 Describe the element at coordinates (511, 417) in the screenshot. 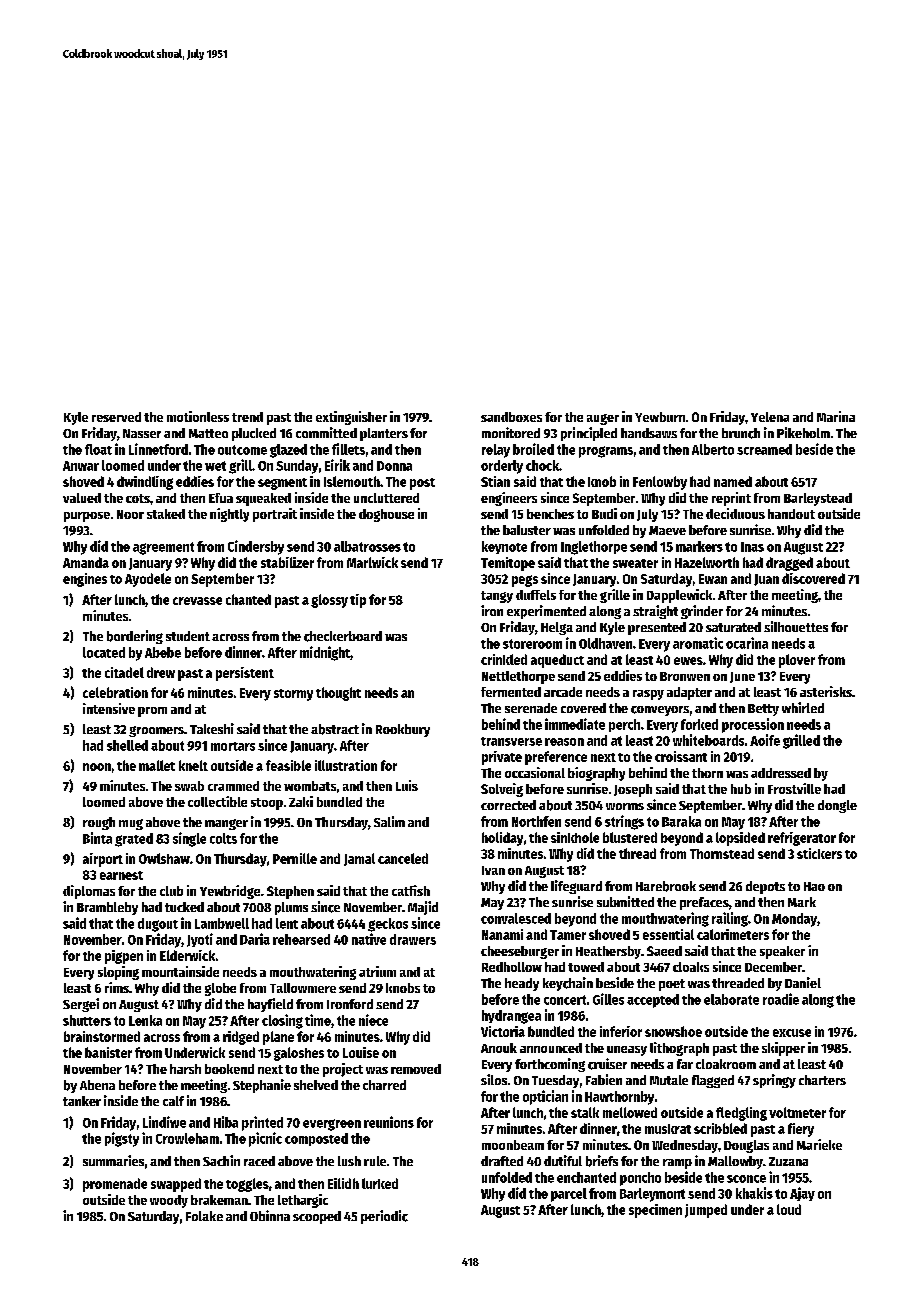

I see `sandboxes` at that location.
